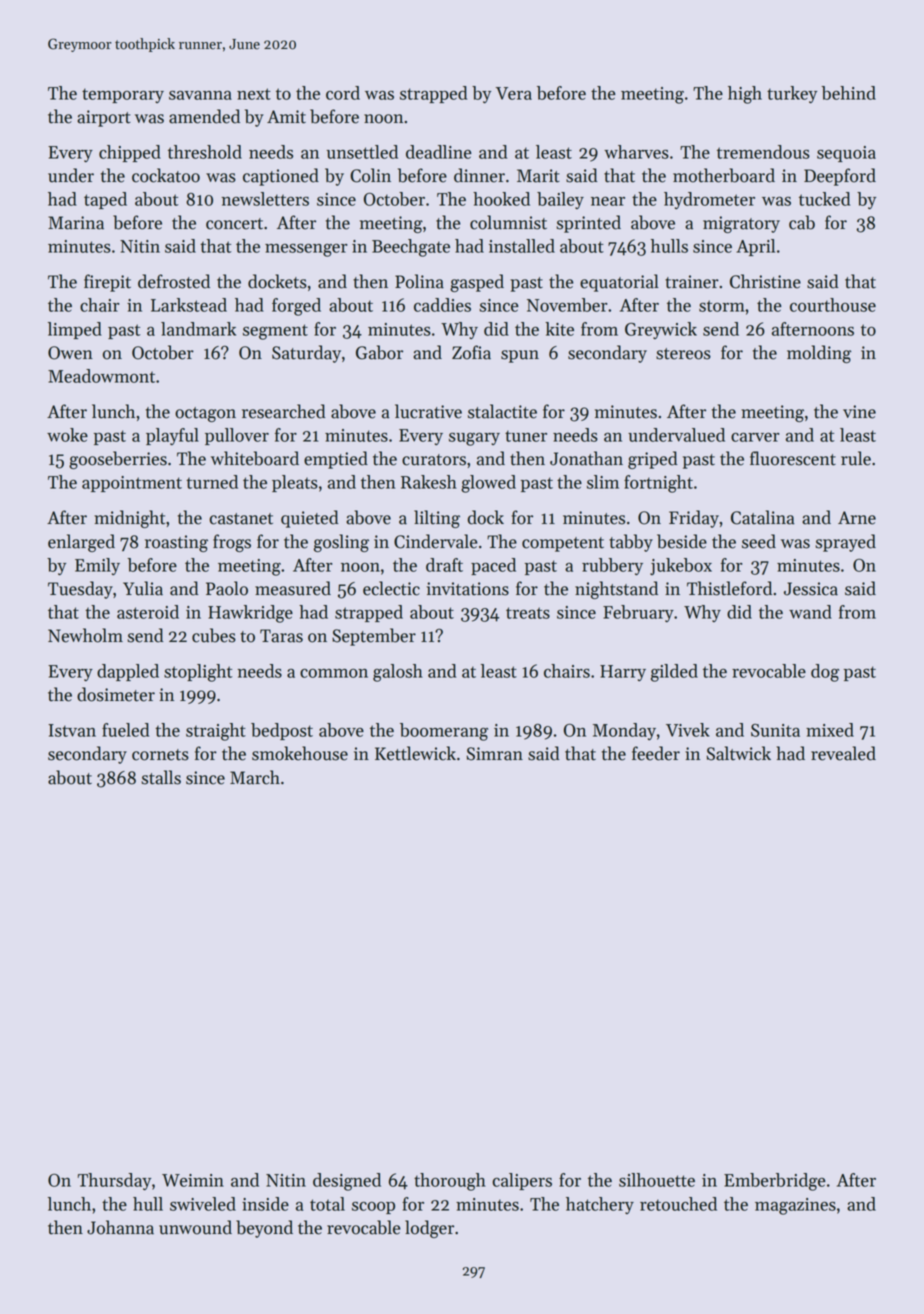 The image size is (924, 1314). I want to click on lodger, so click(429, 1229).
